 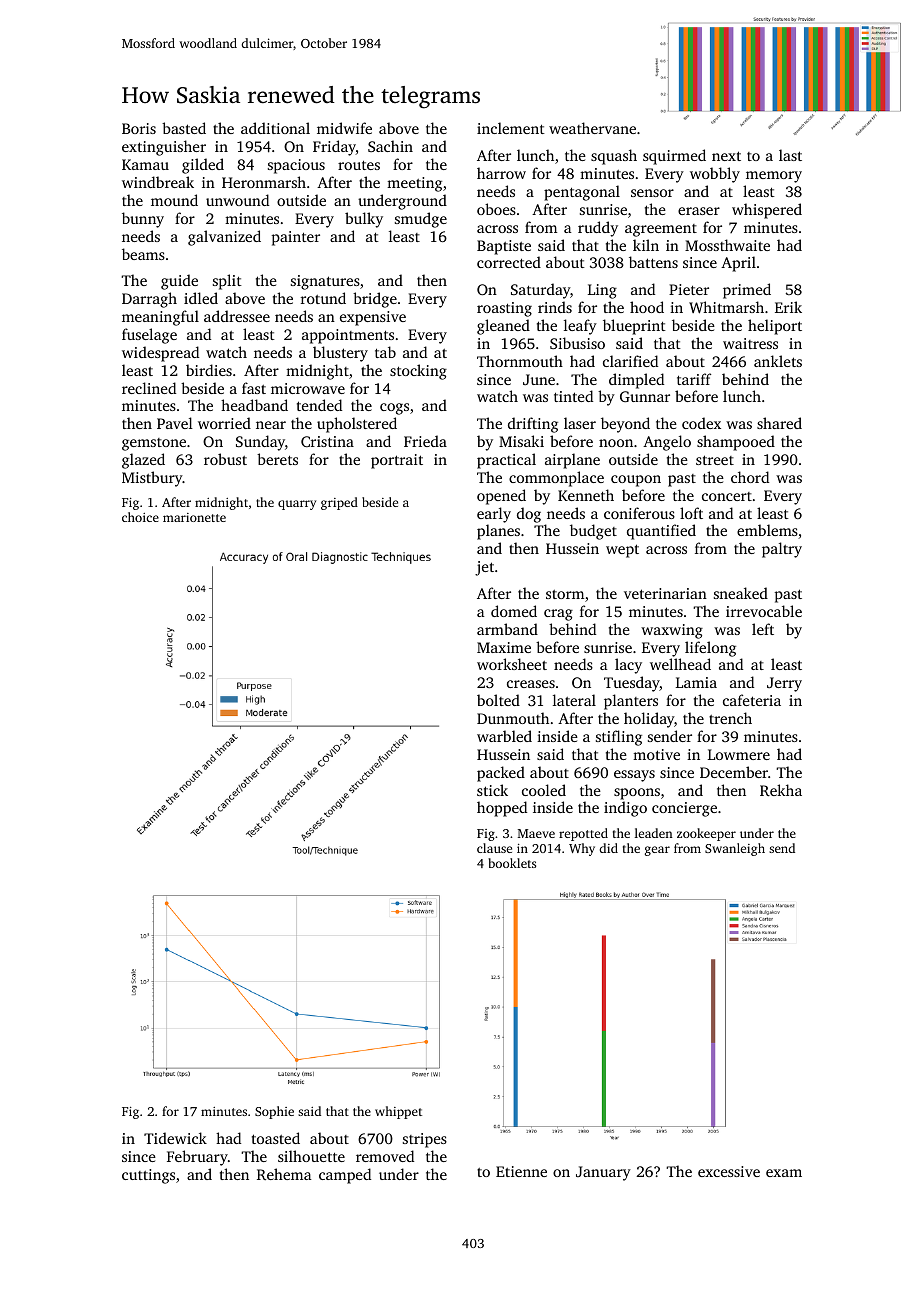 I want to click on midwife, so click(x=344, y=128).
